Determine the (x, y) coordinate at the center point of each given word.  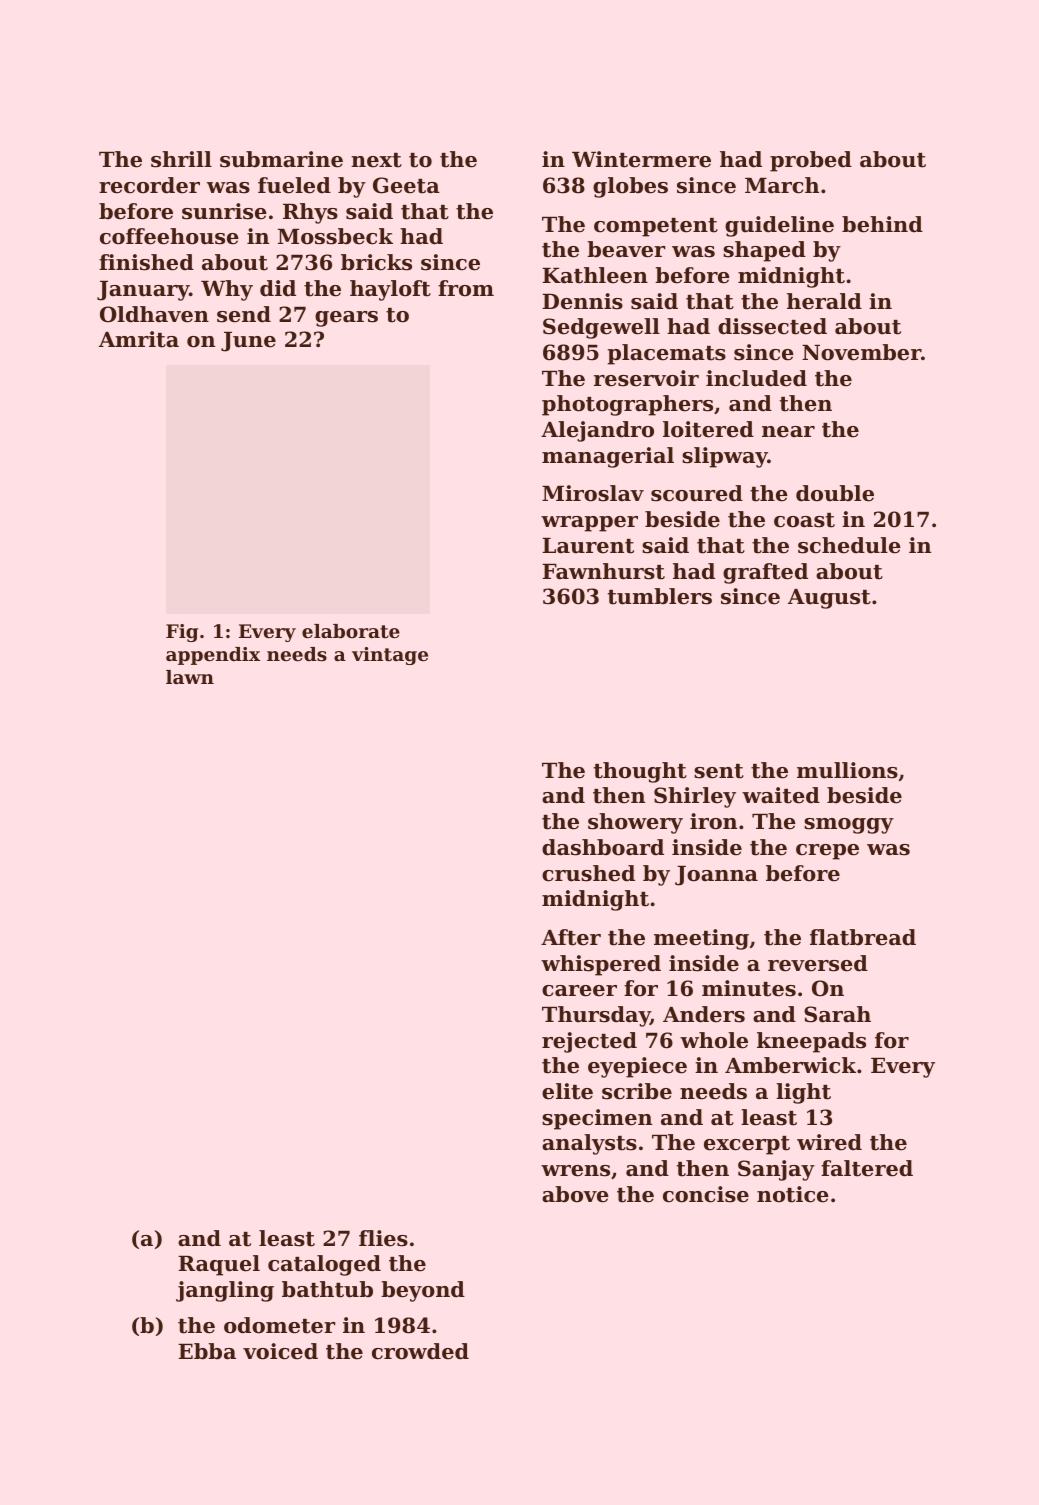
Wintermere (641, 159)
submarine (281, 159)
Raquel (219, 1265)
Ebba (207, 1351)
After (571, 937)
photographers (627, 405)
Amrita (139, 339)
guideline (779, 226)
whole (714, 1040)
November (861, 352)
